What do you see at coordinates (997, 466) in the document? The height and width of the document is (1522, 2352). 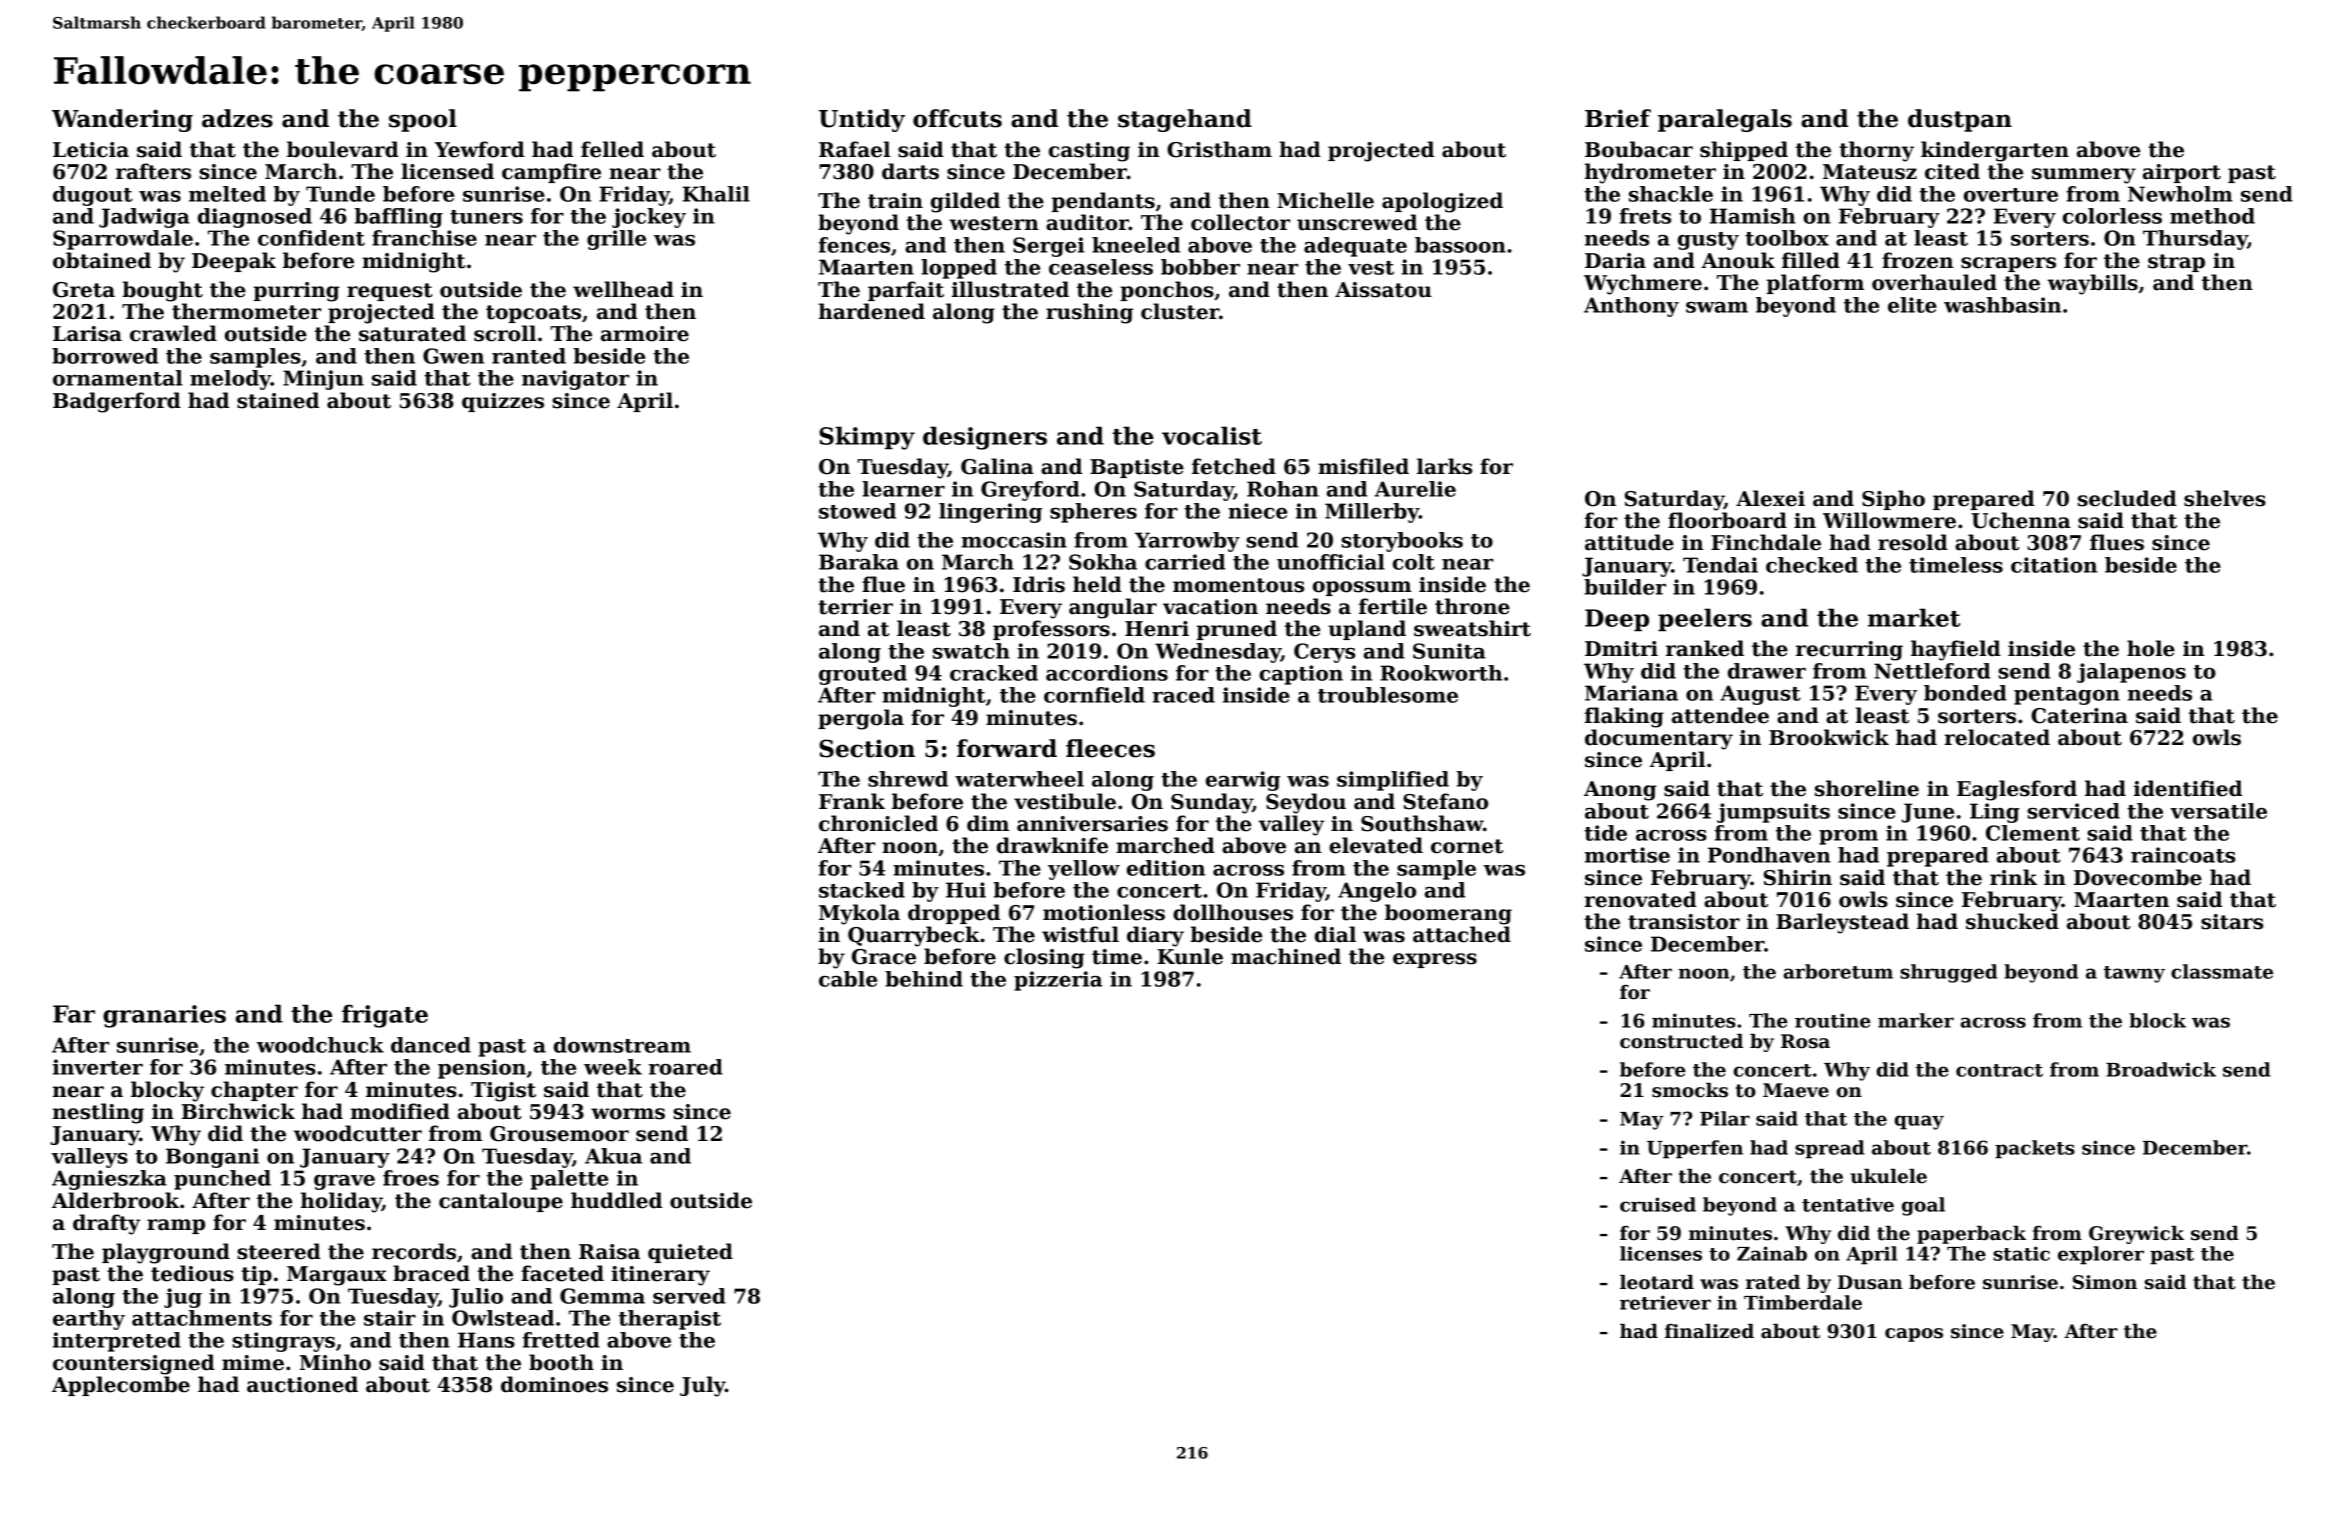 I see `Galina` at bounding box center [997, 466].
